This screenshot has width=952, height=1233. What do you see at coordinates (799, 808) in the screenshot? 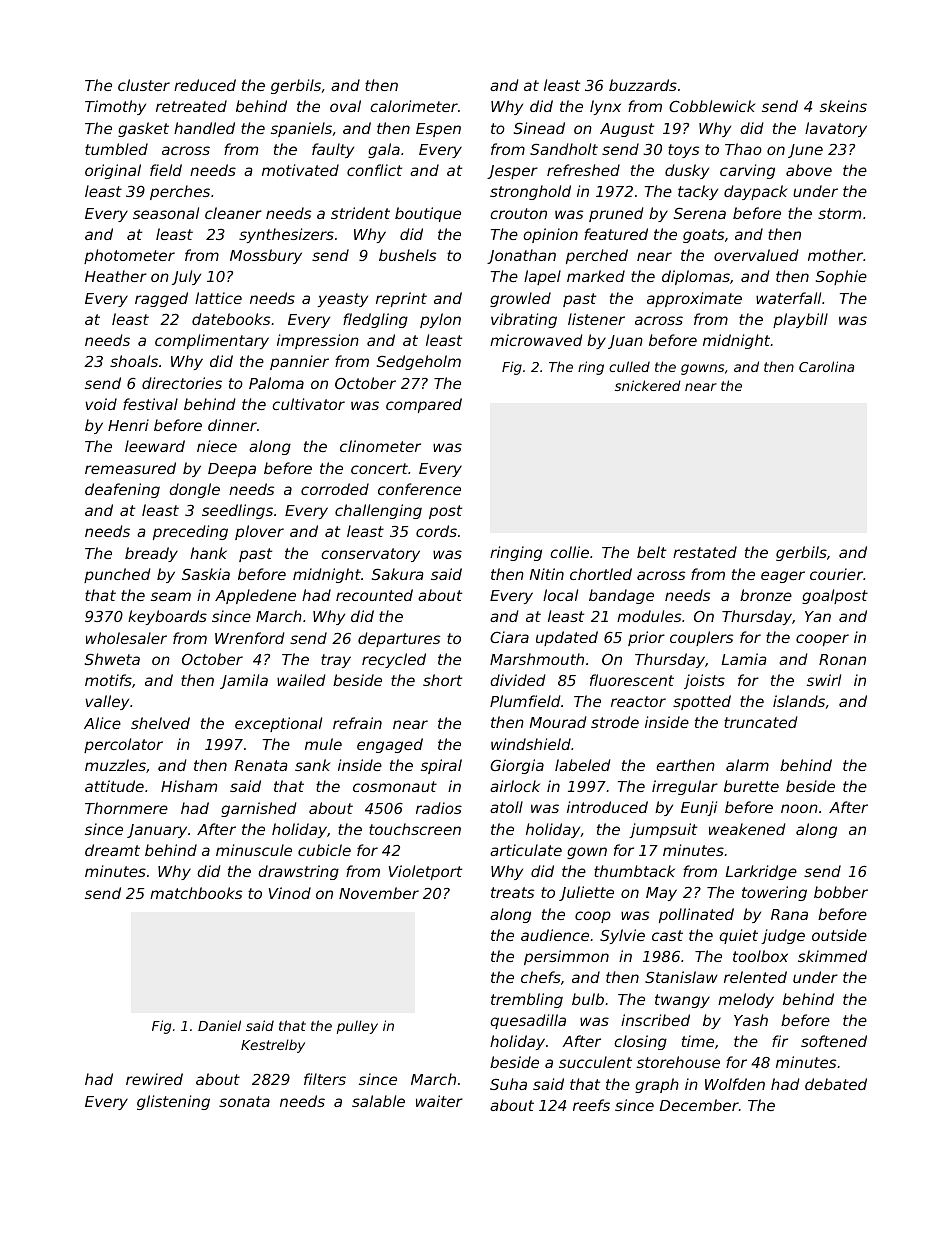
I see `noon` at bounding box center [799, 808].
